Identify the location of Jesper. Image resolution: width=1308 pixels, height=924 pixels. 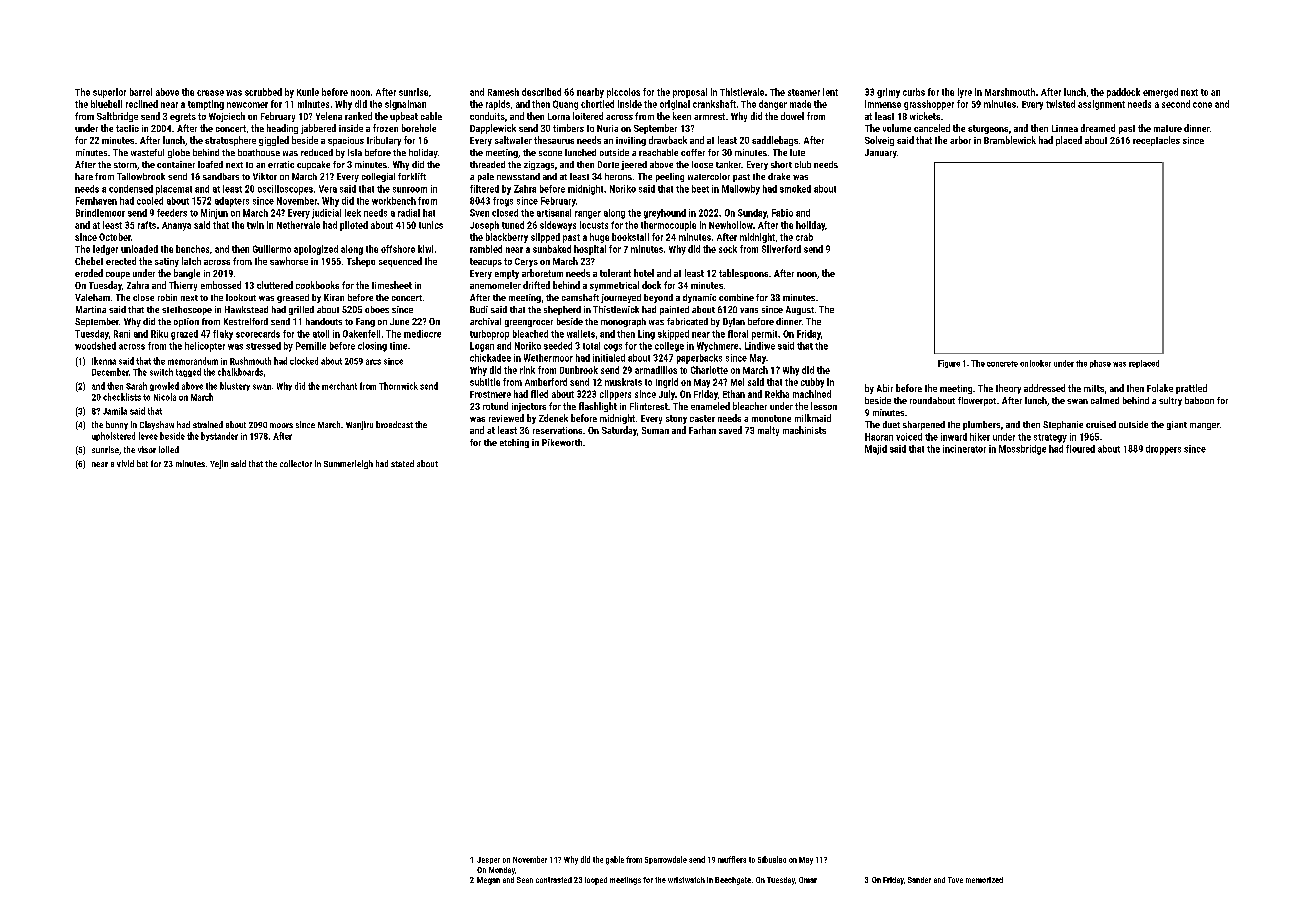
(488, 860).
